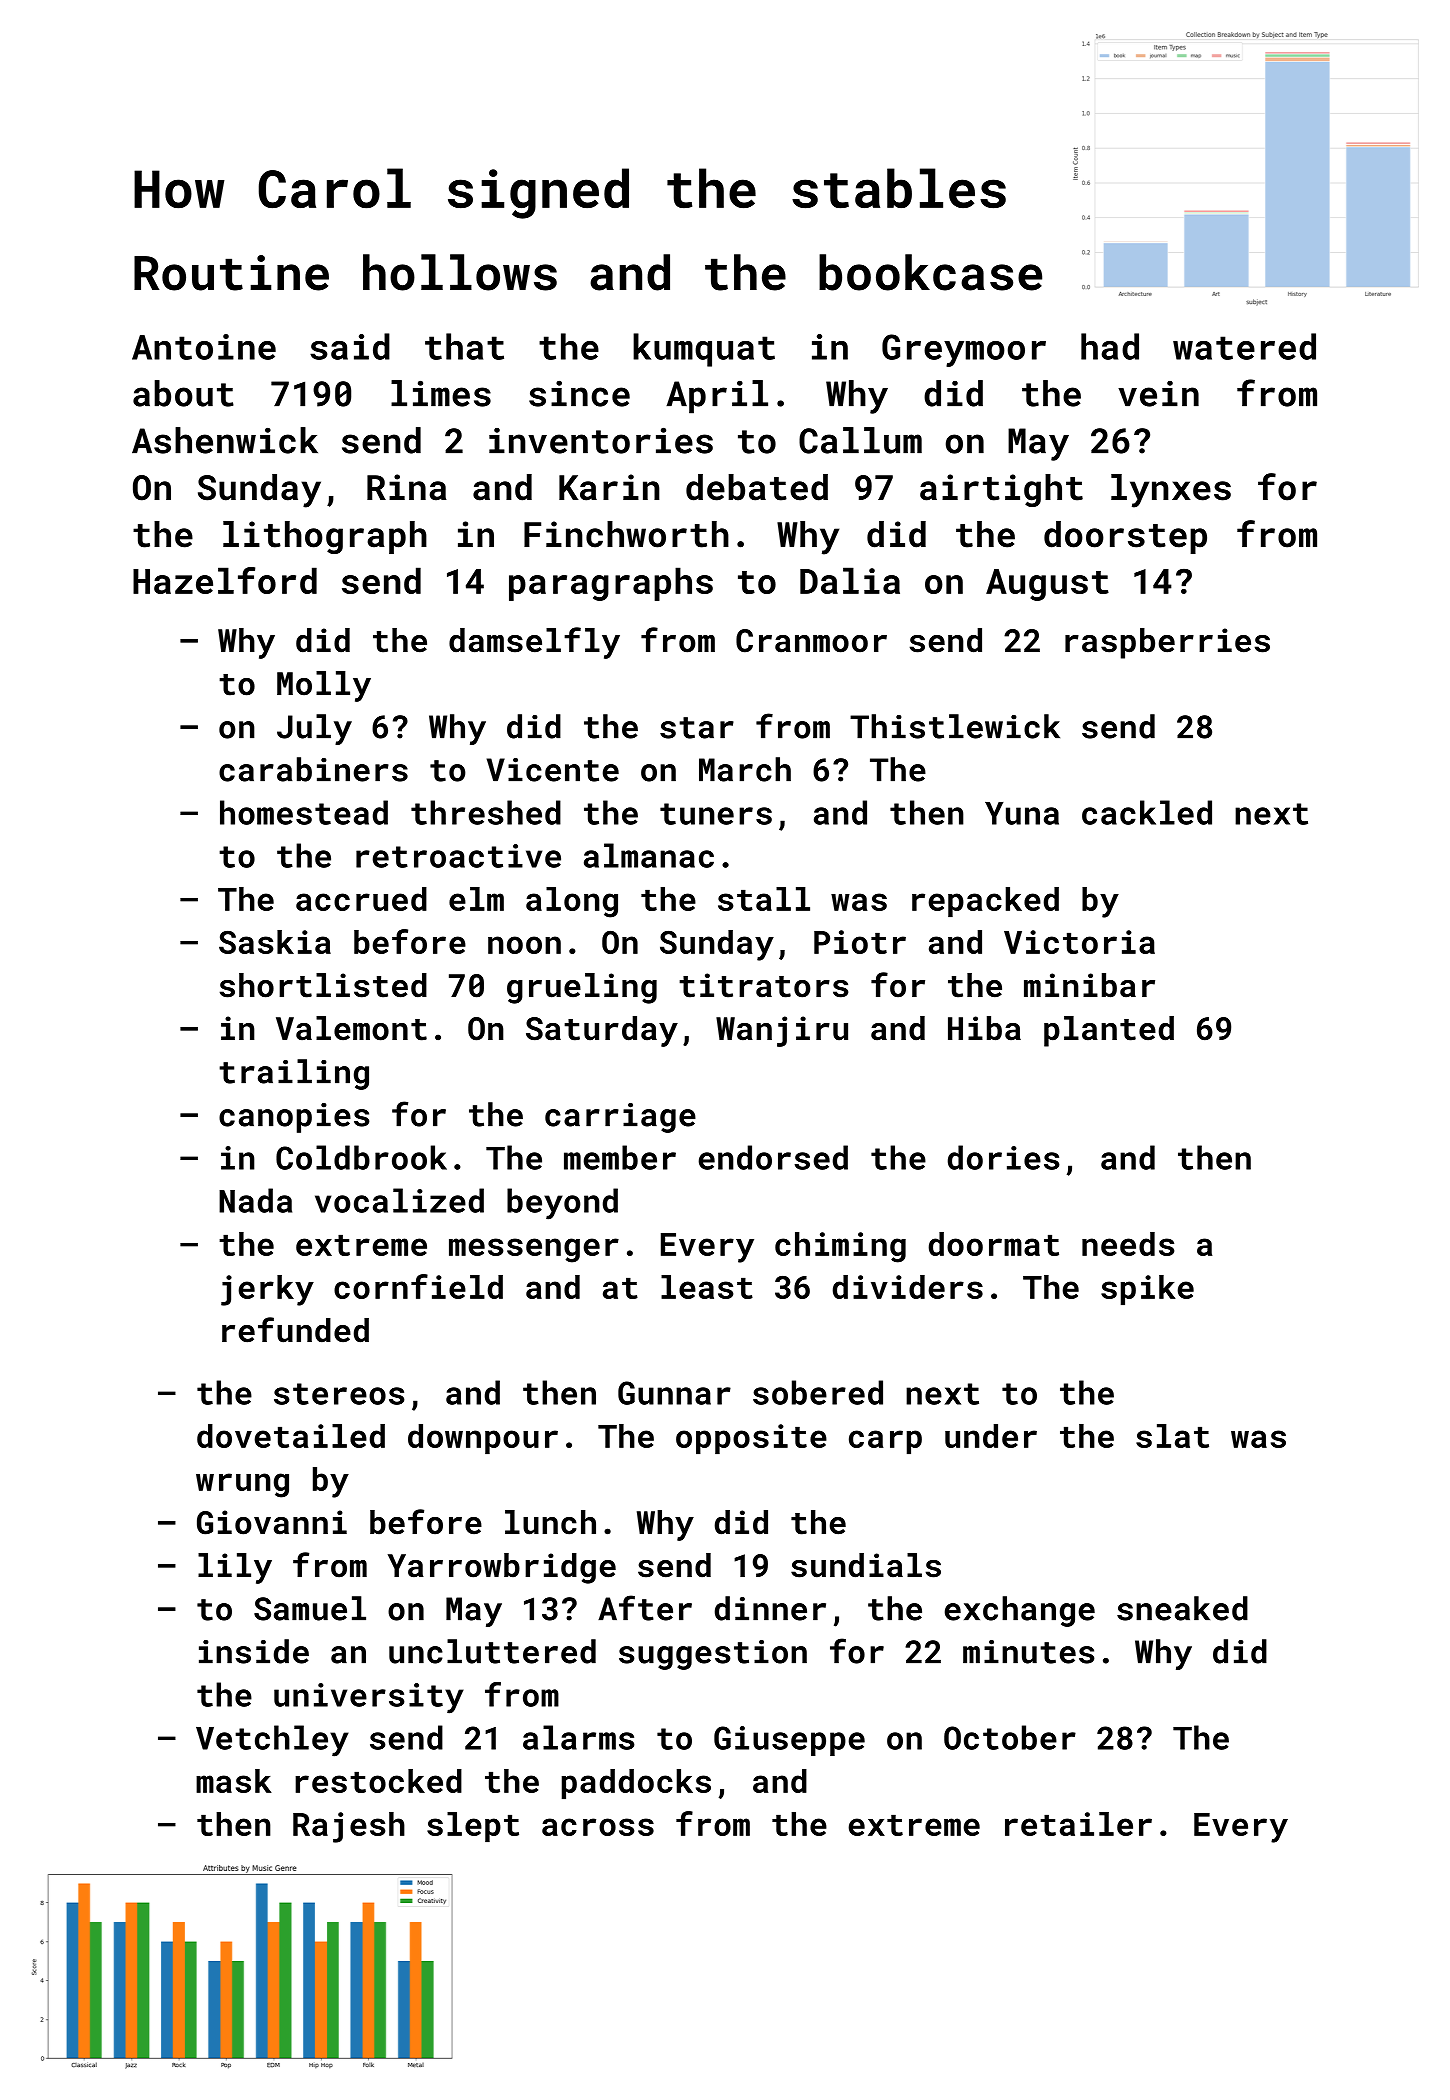 The image size is (1450, 2100). What do you see at coordinates (1078, 1824) in the image?
I see `retailer` at bounding box center [1078, 1824].
